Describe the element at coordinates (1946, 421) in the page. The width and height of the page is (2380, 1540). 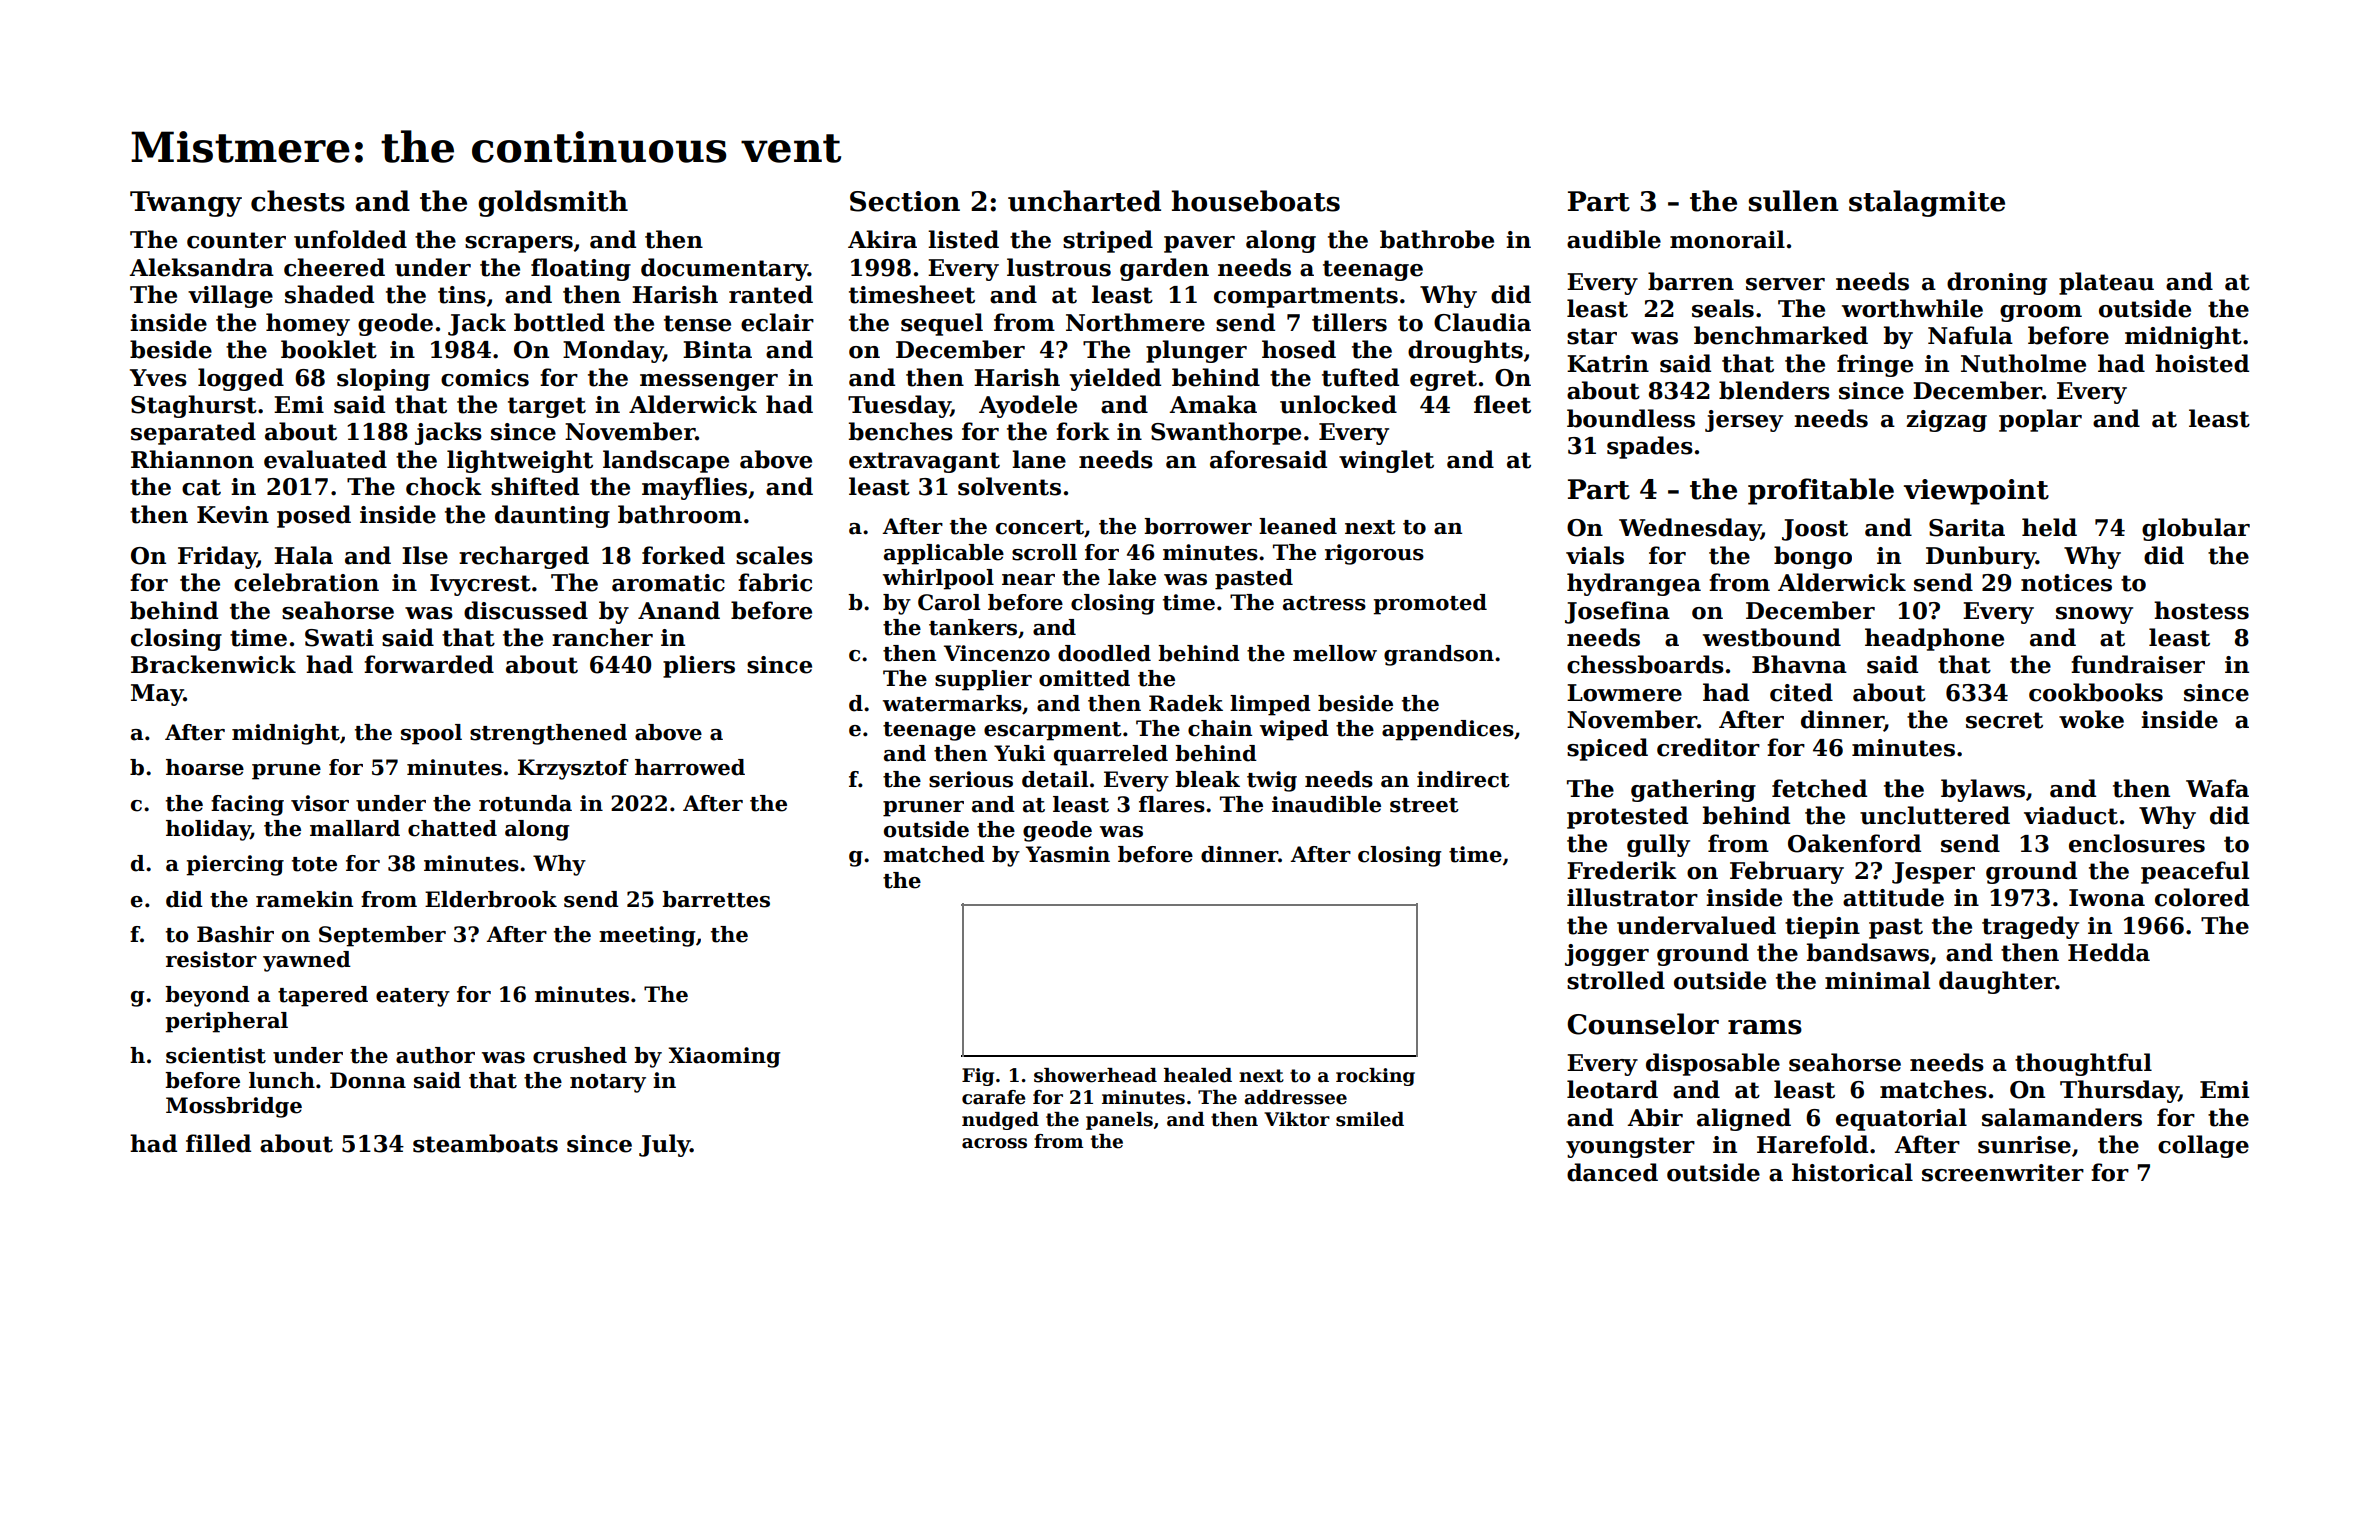
I see `zigzag` at that location.
